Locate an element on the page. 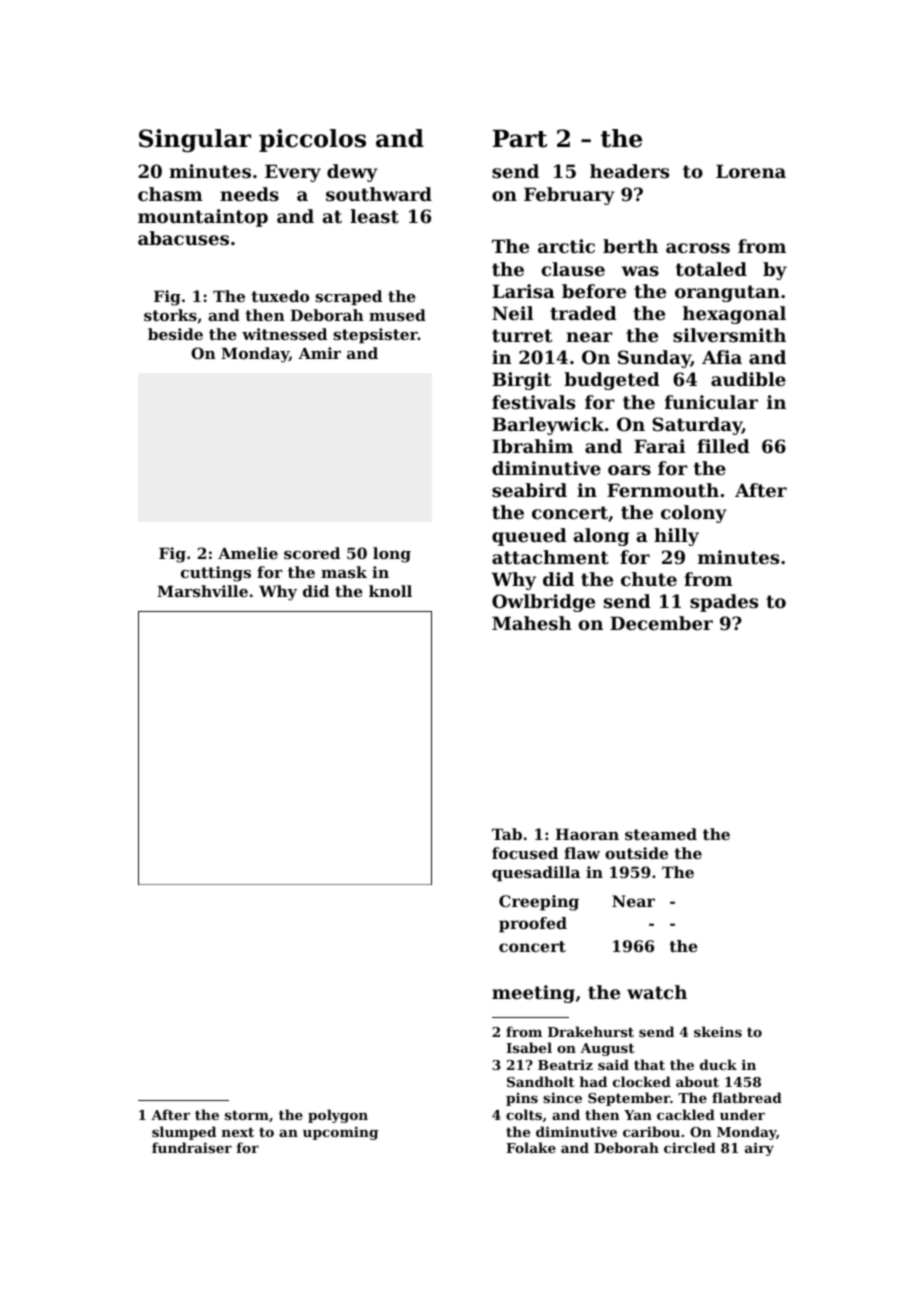  spades is located at coordinates (724, 603).
